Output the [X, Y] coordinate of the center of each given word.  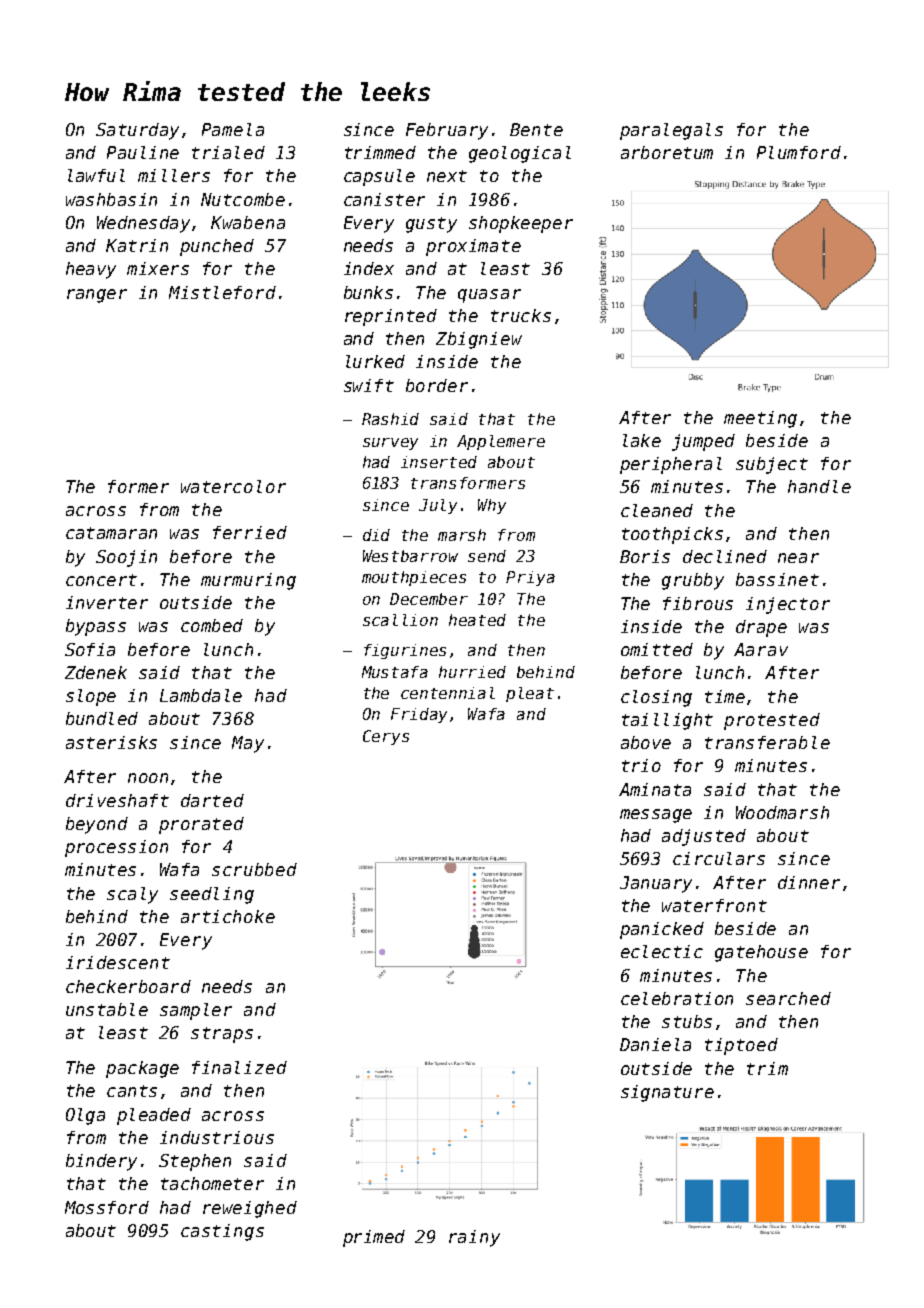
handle [819, 486]
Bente [536, 129]
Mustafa [395, 672]
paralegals [671, 131]
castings [222, 1232]
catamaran [111, 533]
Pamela [233, 129]
